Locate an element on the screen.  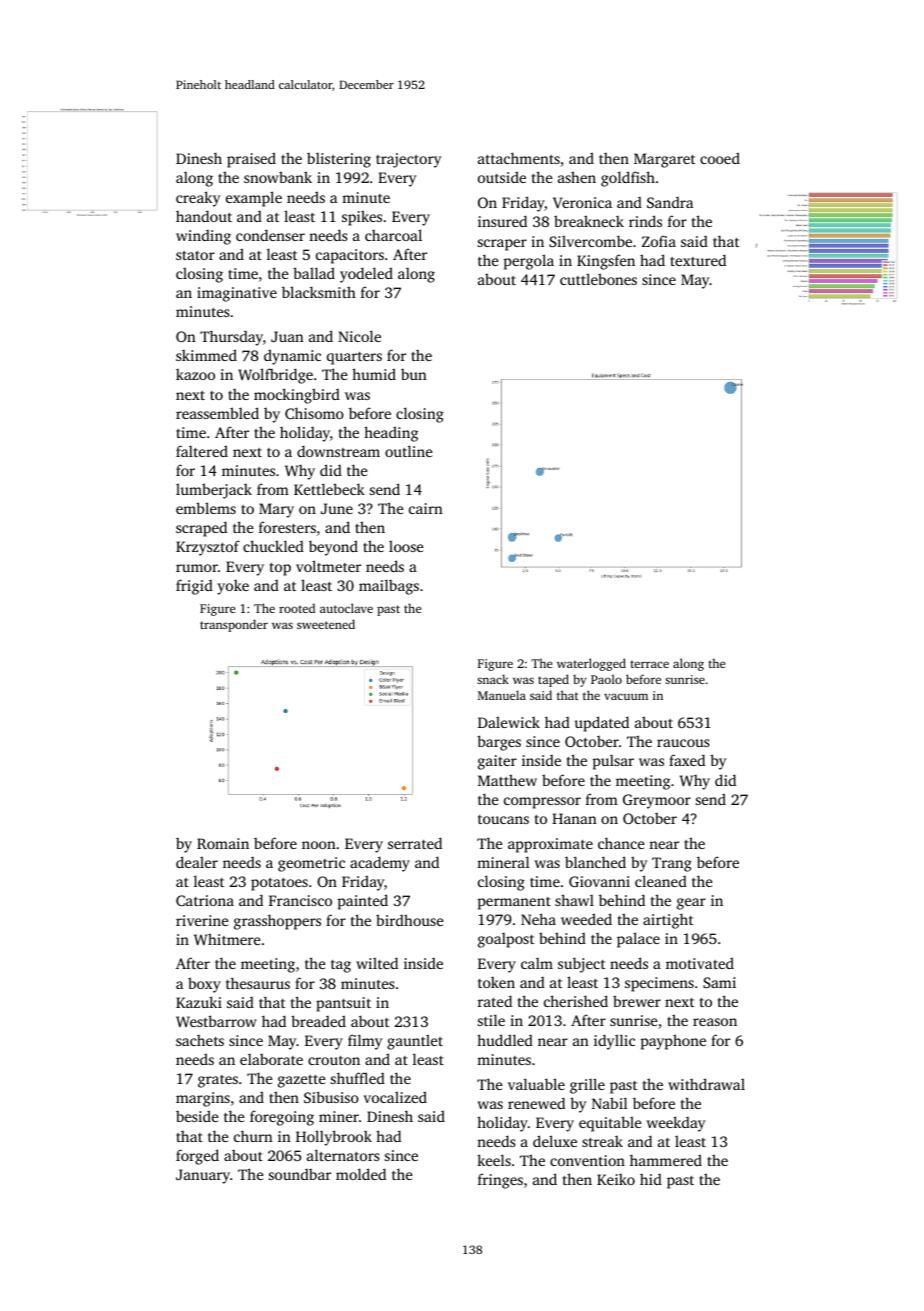
Margaret is located at coordinates (664, 160).
